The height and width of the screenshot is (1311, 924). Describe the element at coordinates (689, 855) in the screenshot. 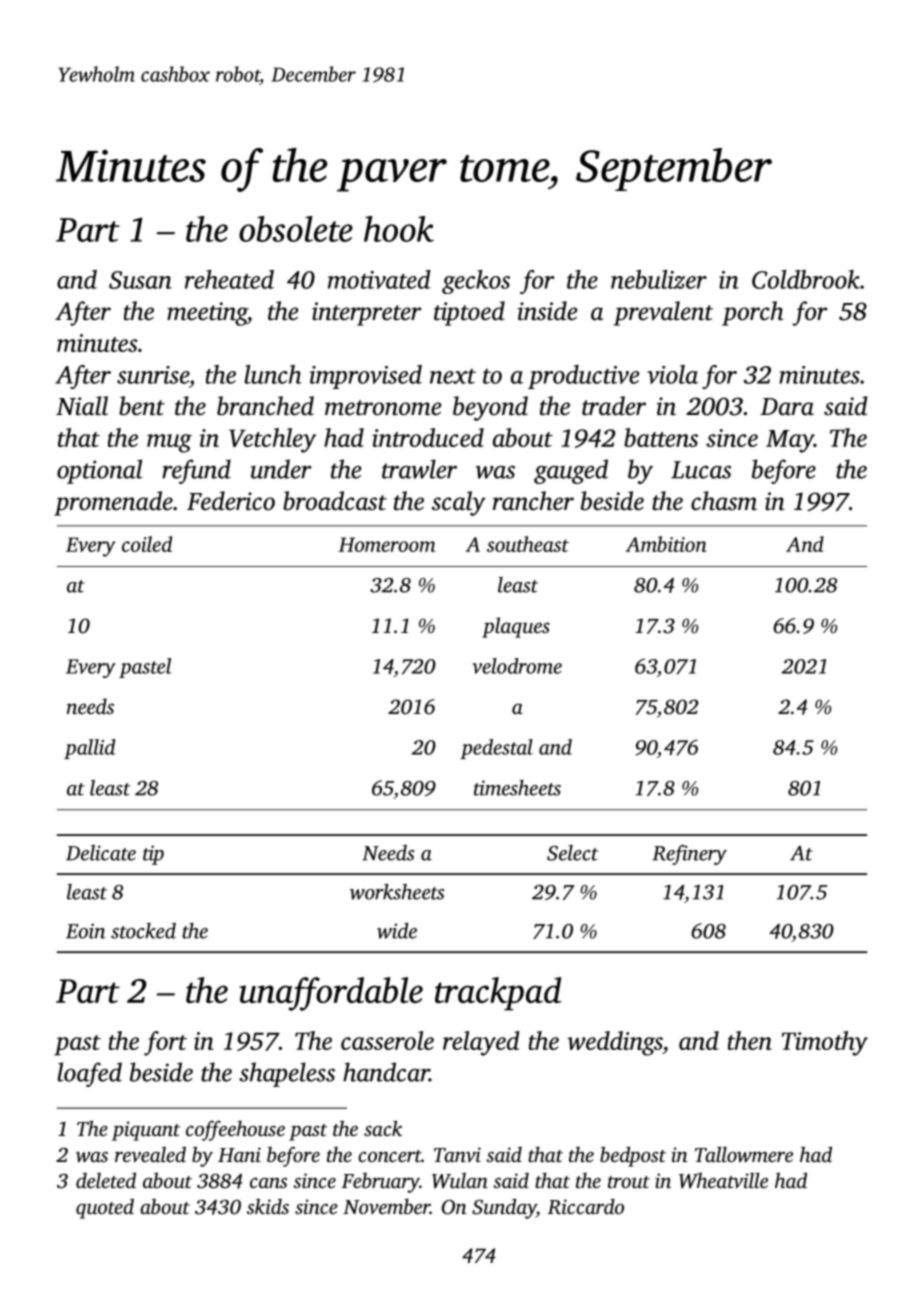

I see `Refinery` at that location.
